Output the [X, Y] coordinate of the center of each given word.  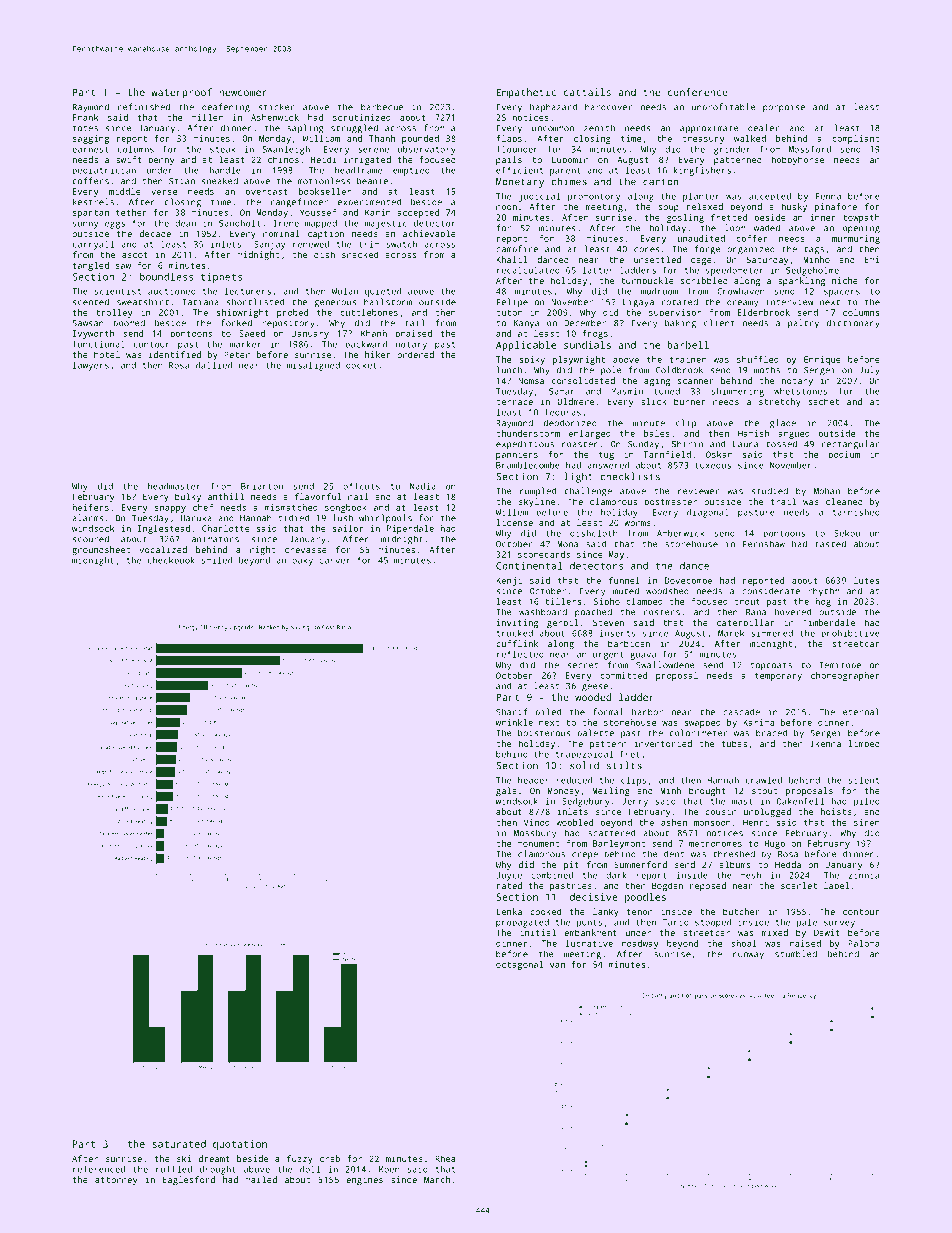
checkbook [171, 560]
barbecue [382, 107]
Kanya [526, 324]
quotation [240, 1145]
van [557, 965]
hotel [107, 354]
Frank [85, 117]
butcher [741, 911]
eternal [861, 712]
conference [698, 92]
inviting [517, 623]
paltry [803, 324]
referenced [99, 1169]
